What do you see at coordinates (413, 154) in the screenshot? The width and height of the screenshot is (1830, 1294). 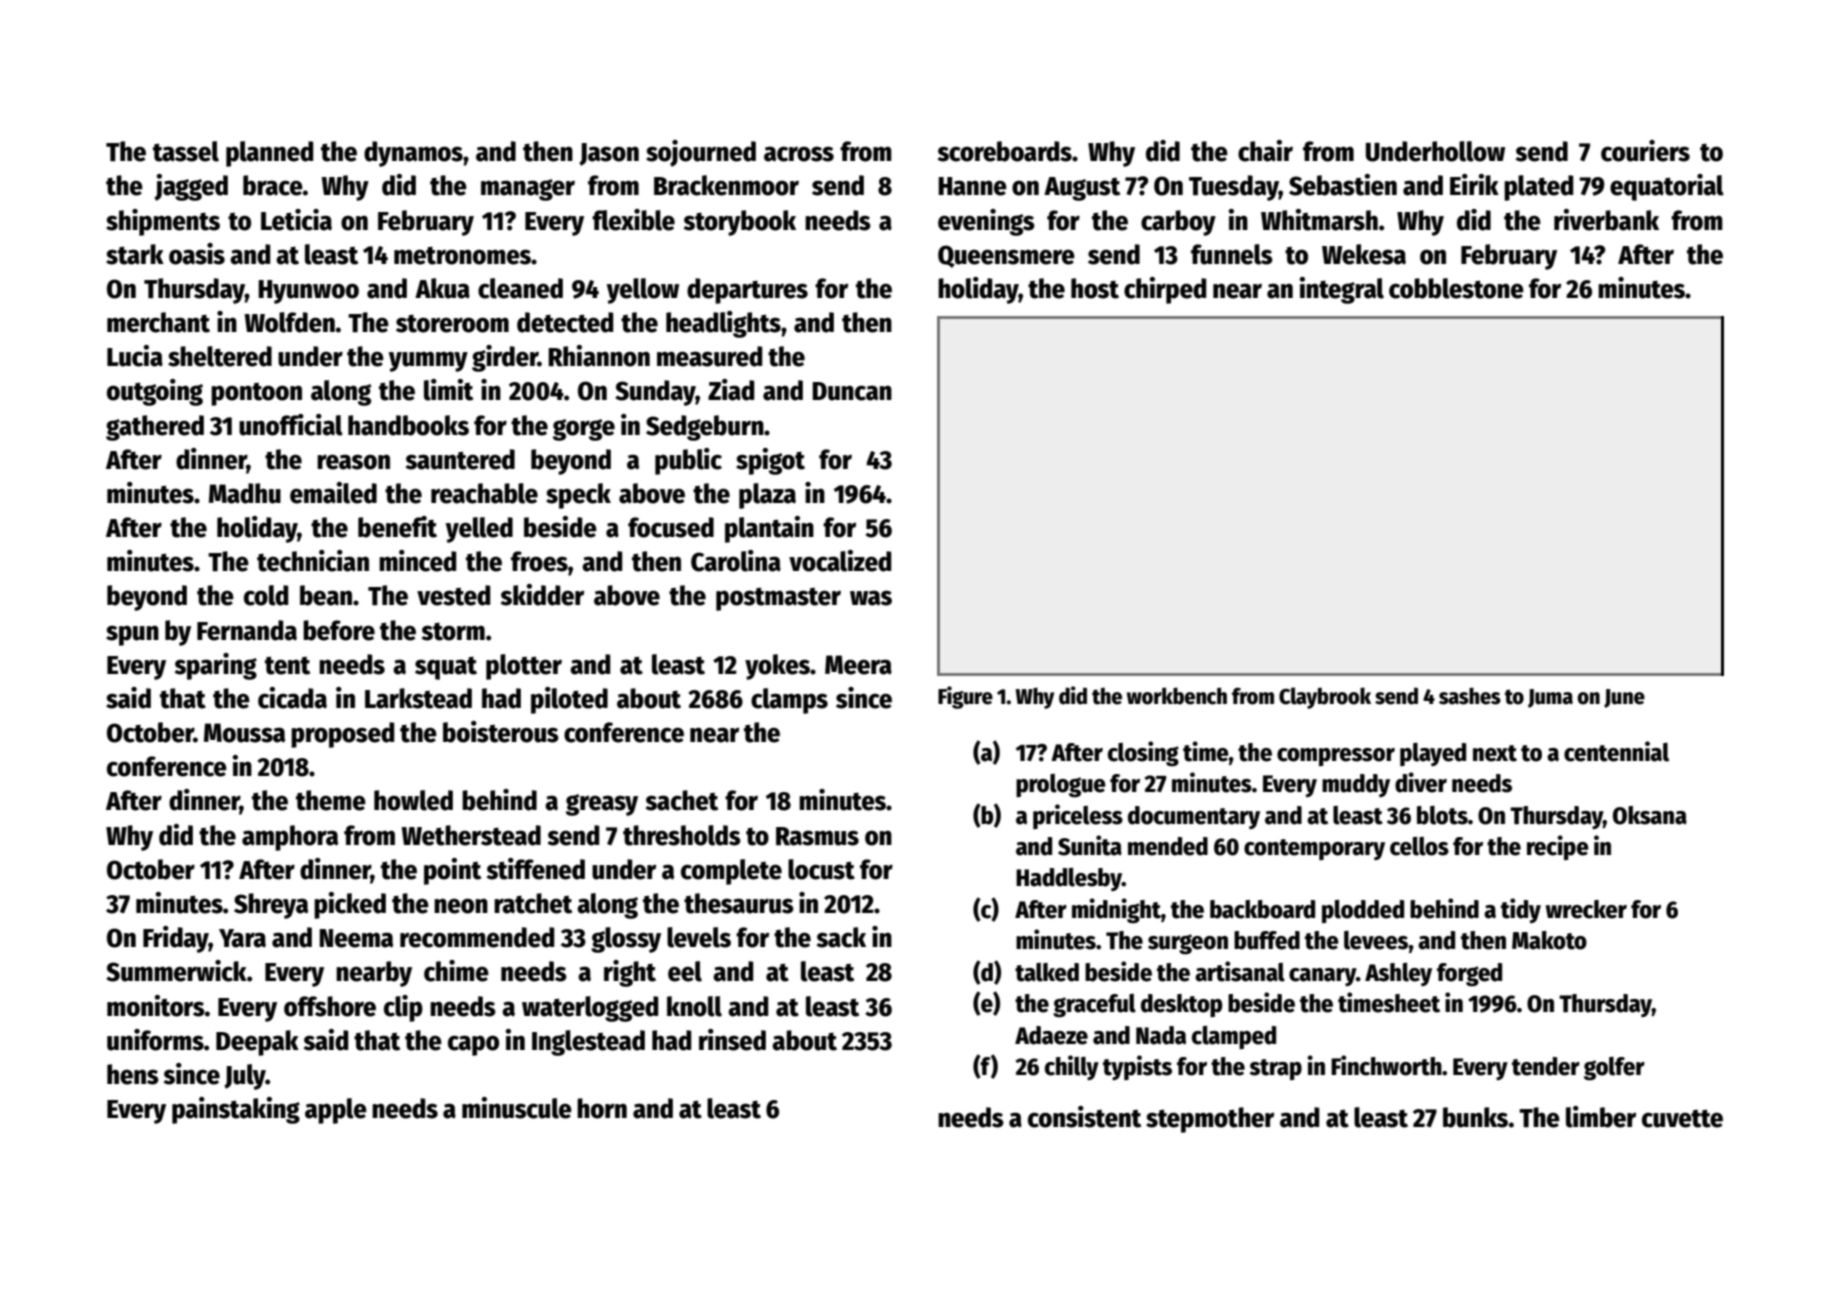 I see `dynamos` at bounding box center [413, 154].
